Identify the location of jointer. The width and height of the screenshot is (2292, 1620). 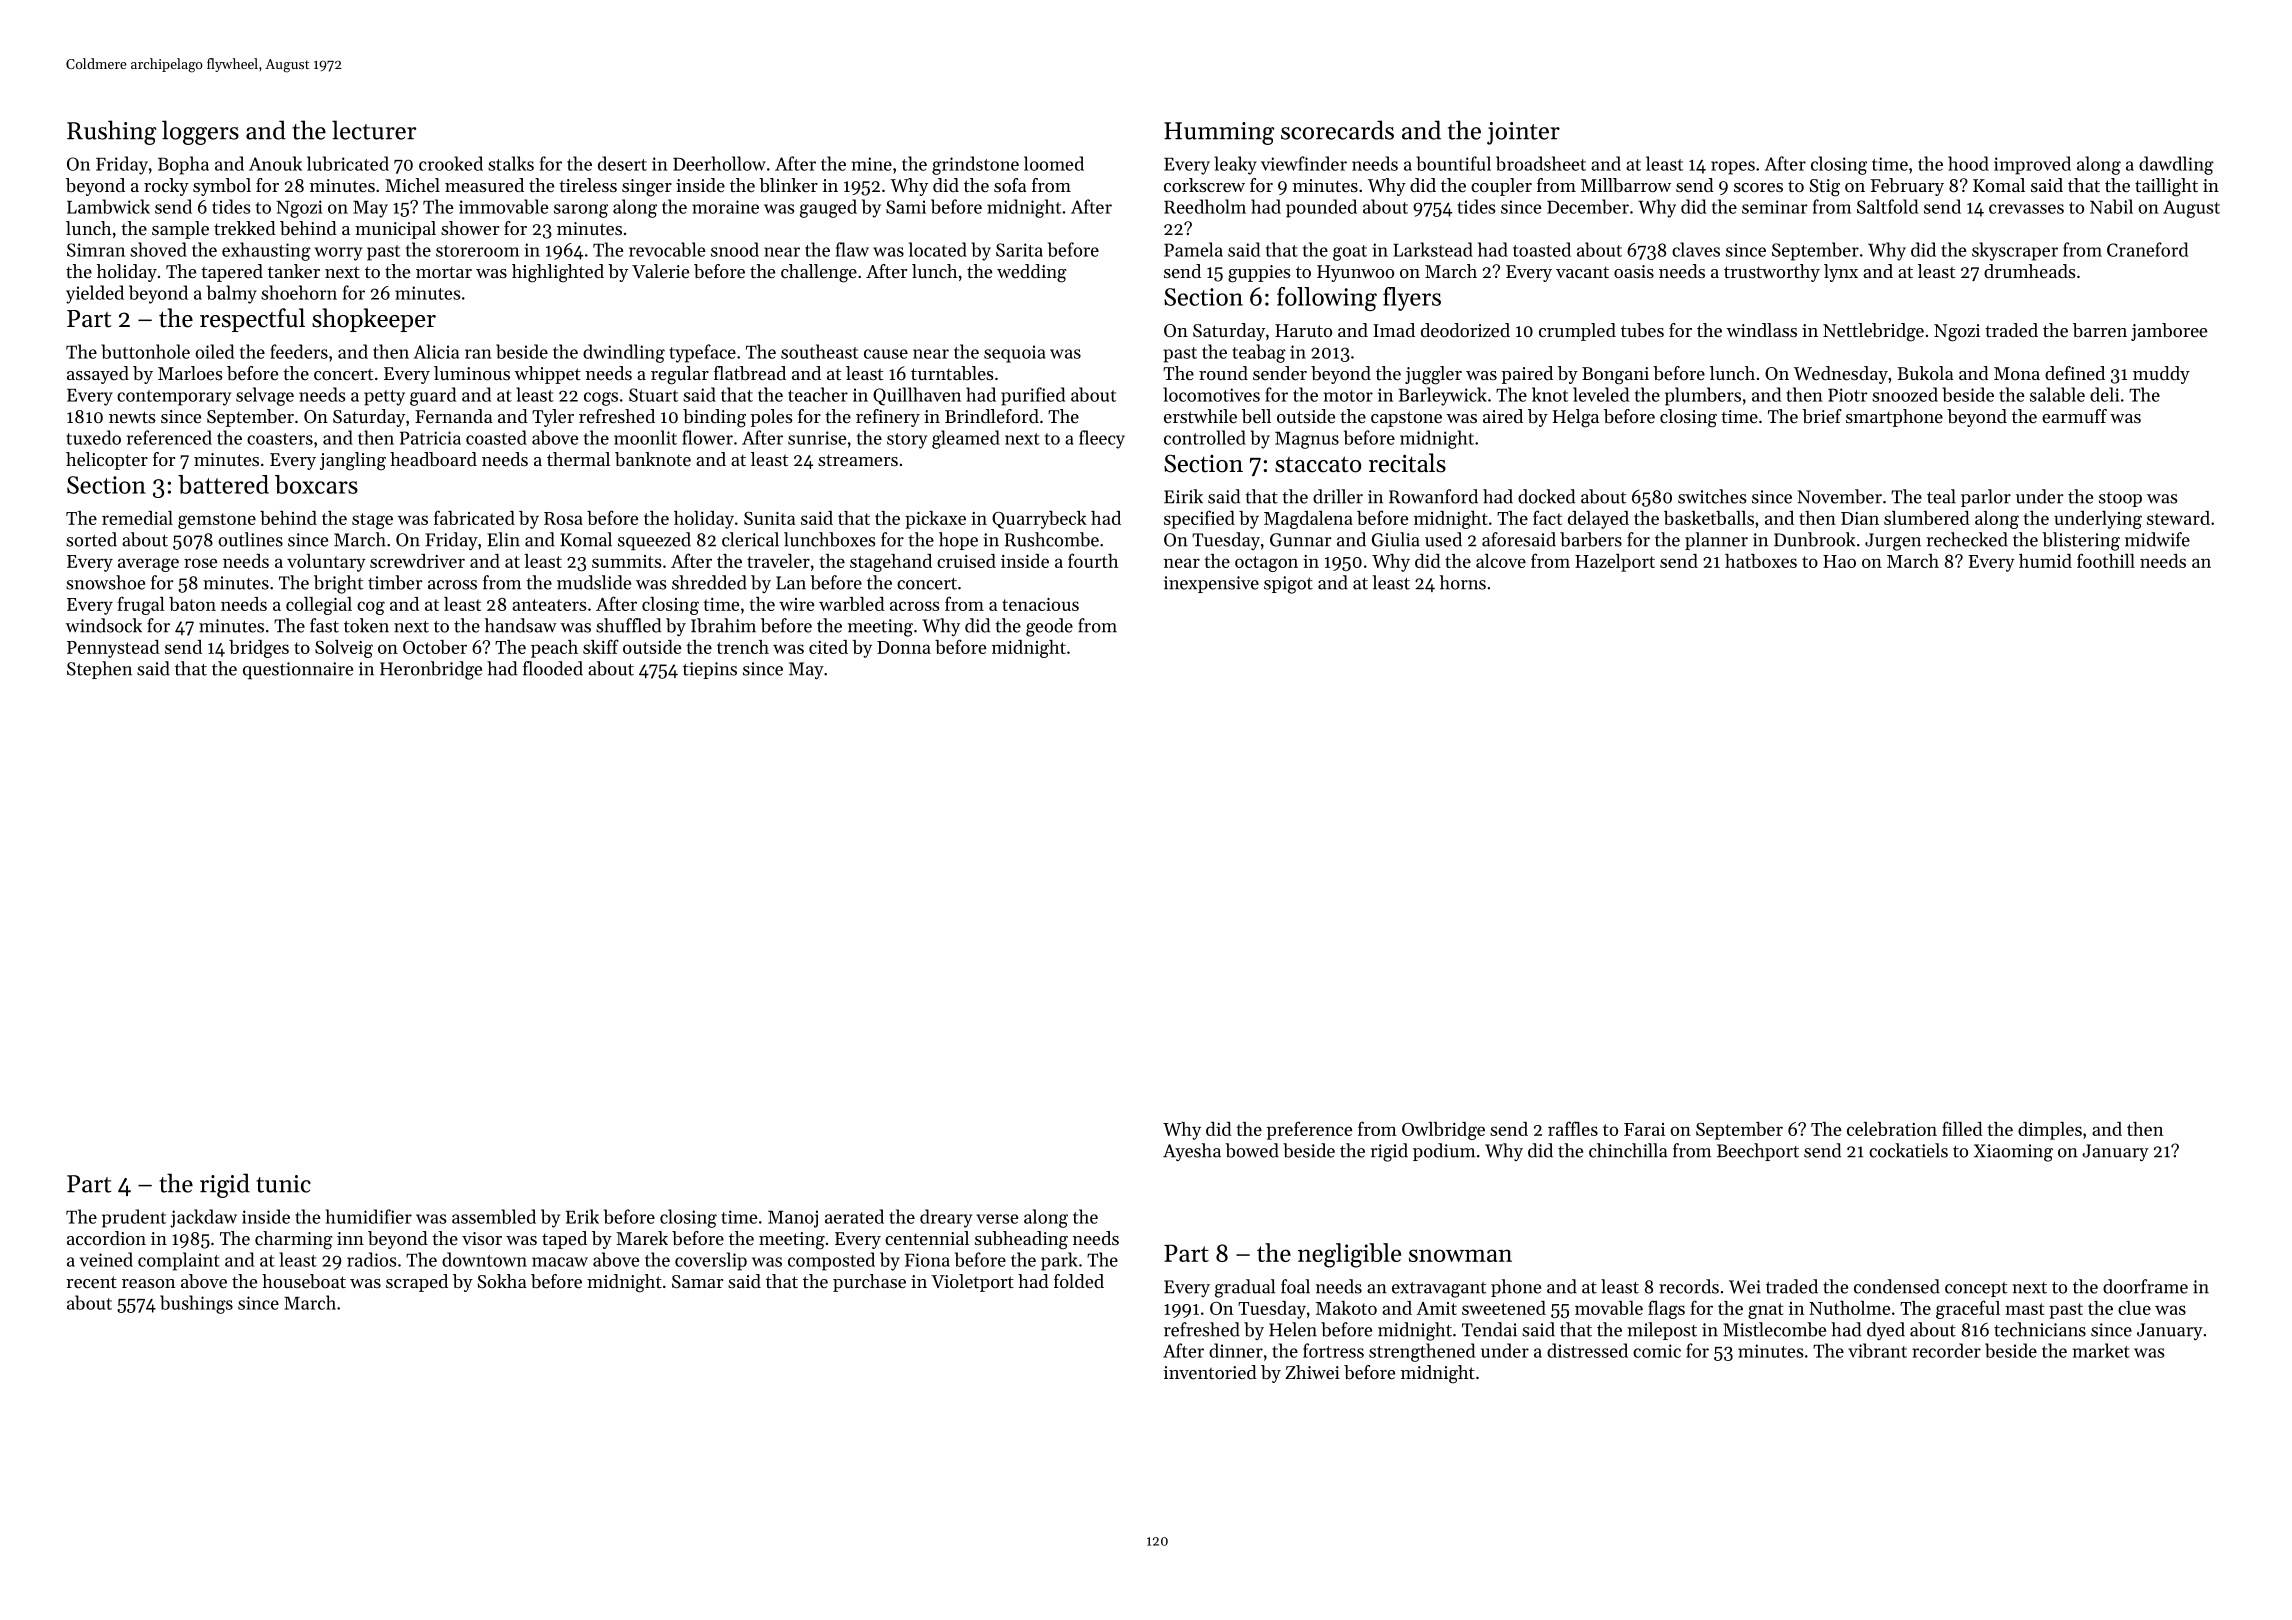
(1523, 133).
